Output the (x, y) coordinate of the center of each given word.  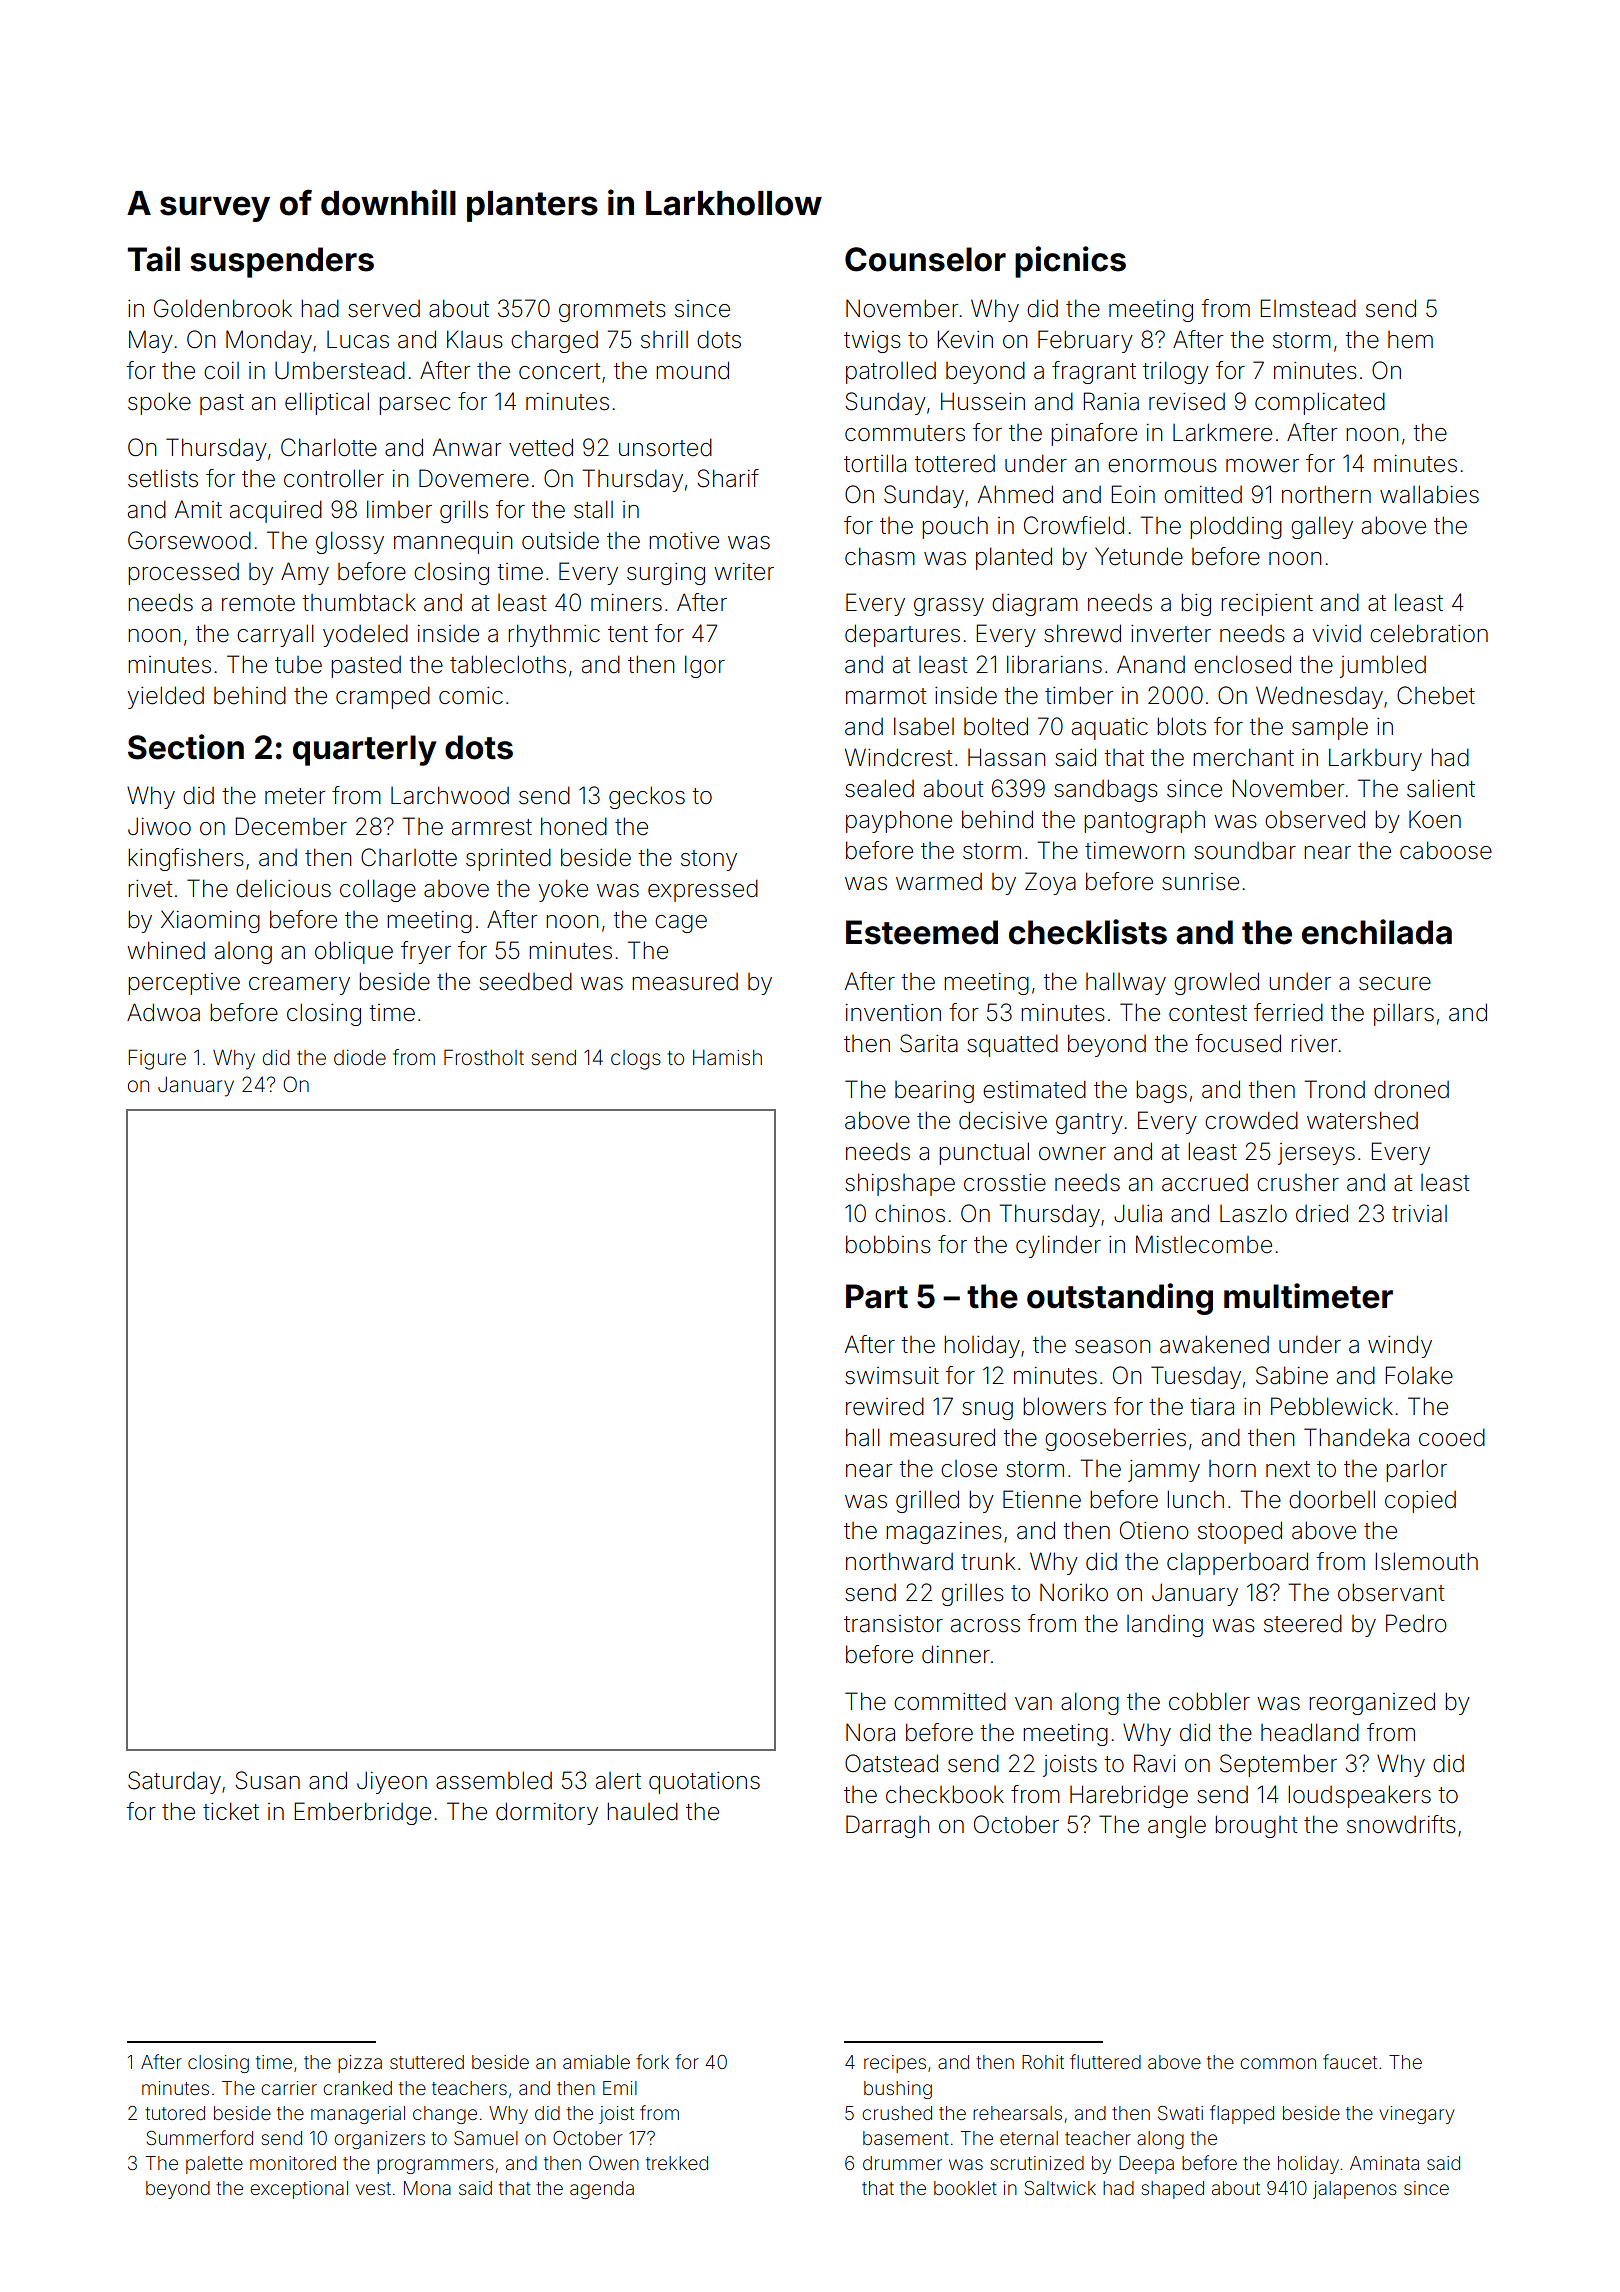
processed (183, 574)
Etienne (1042, 1499)
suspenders (282, 262)
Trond (1335, 1089)
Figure (157, 1059)
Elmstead (1308, 308)
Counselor (925, 259)
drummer (902, 2163)
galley (1322, 527)
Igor (705, 666)
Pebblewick (1332, 1406)
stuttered (427, 2062)
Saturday (174, 1782)
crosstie (1005, 1183)
